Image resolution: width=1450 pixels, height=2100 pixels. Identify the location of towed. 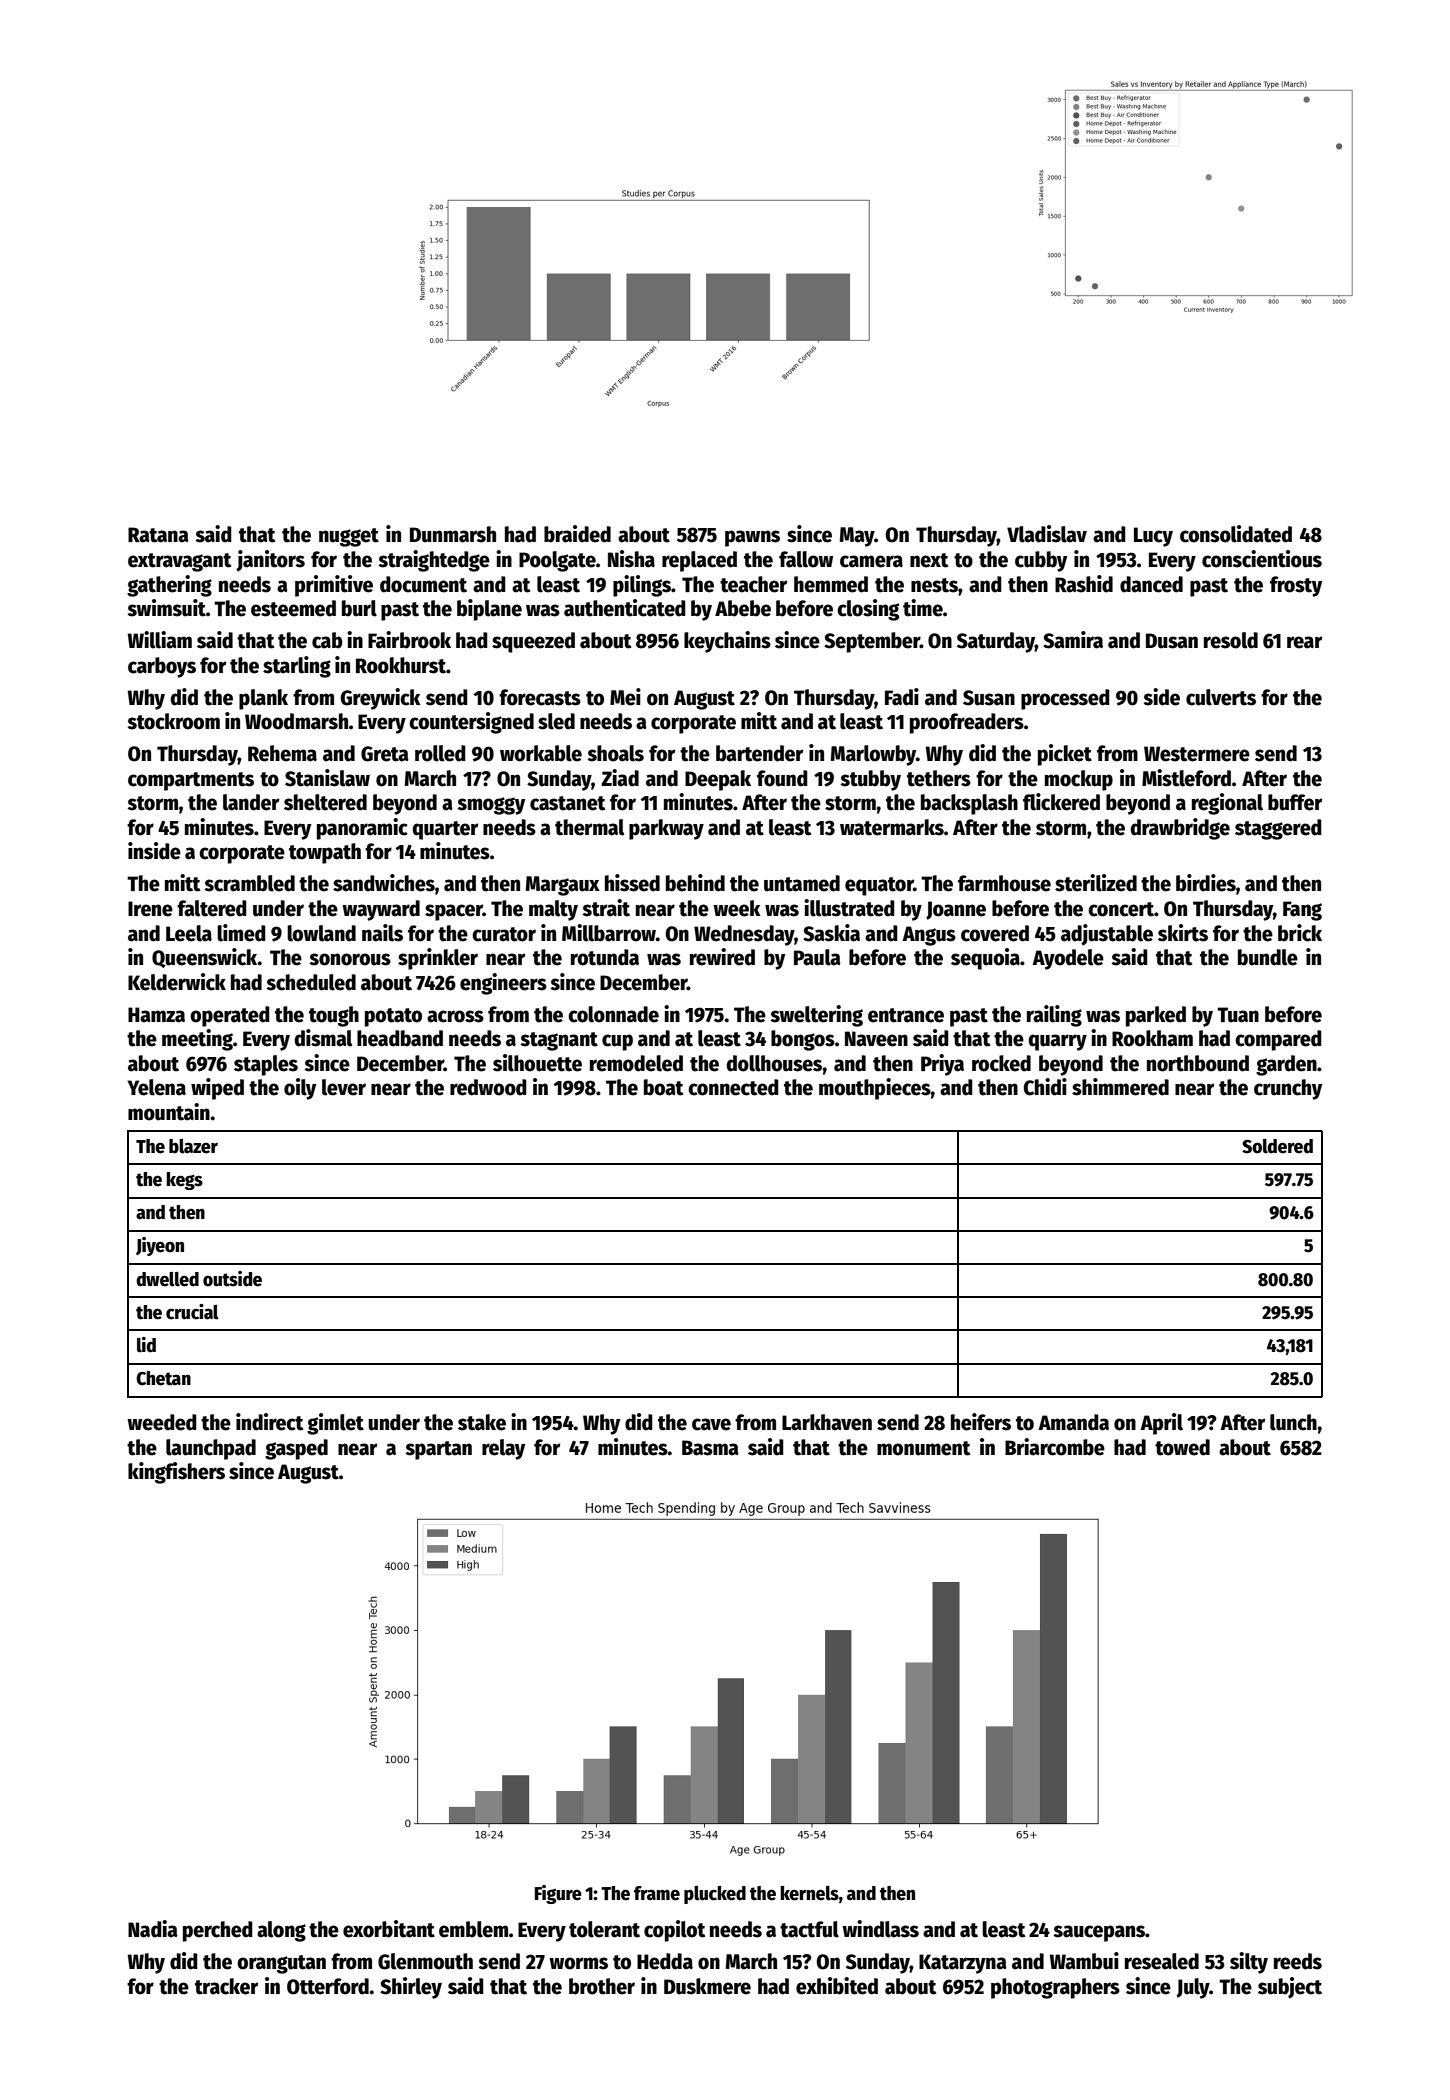
(1182, 1447).
